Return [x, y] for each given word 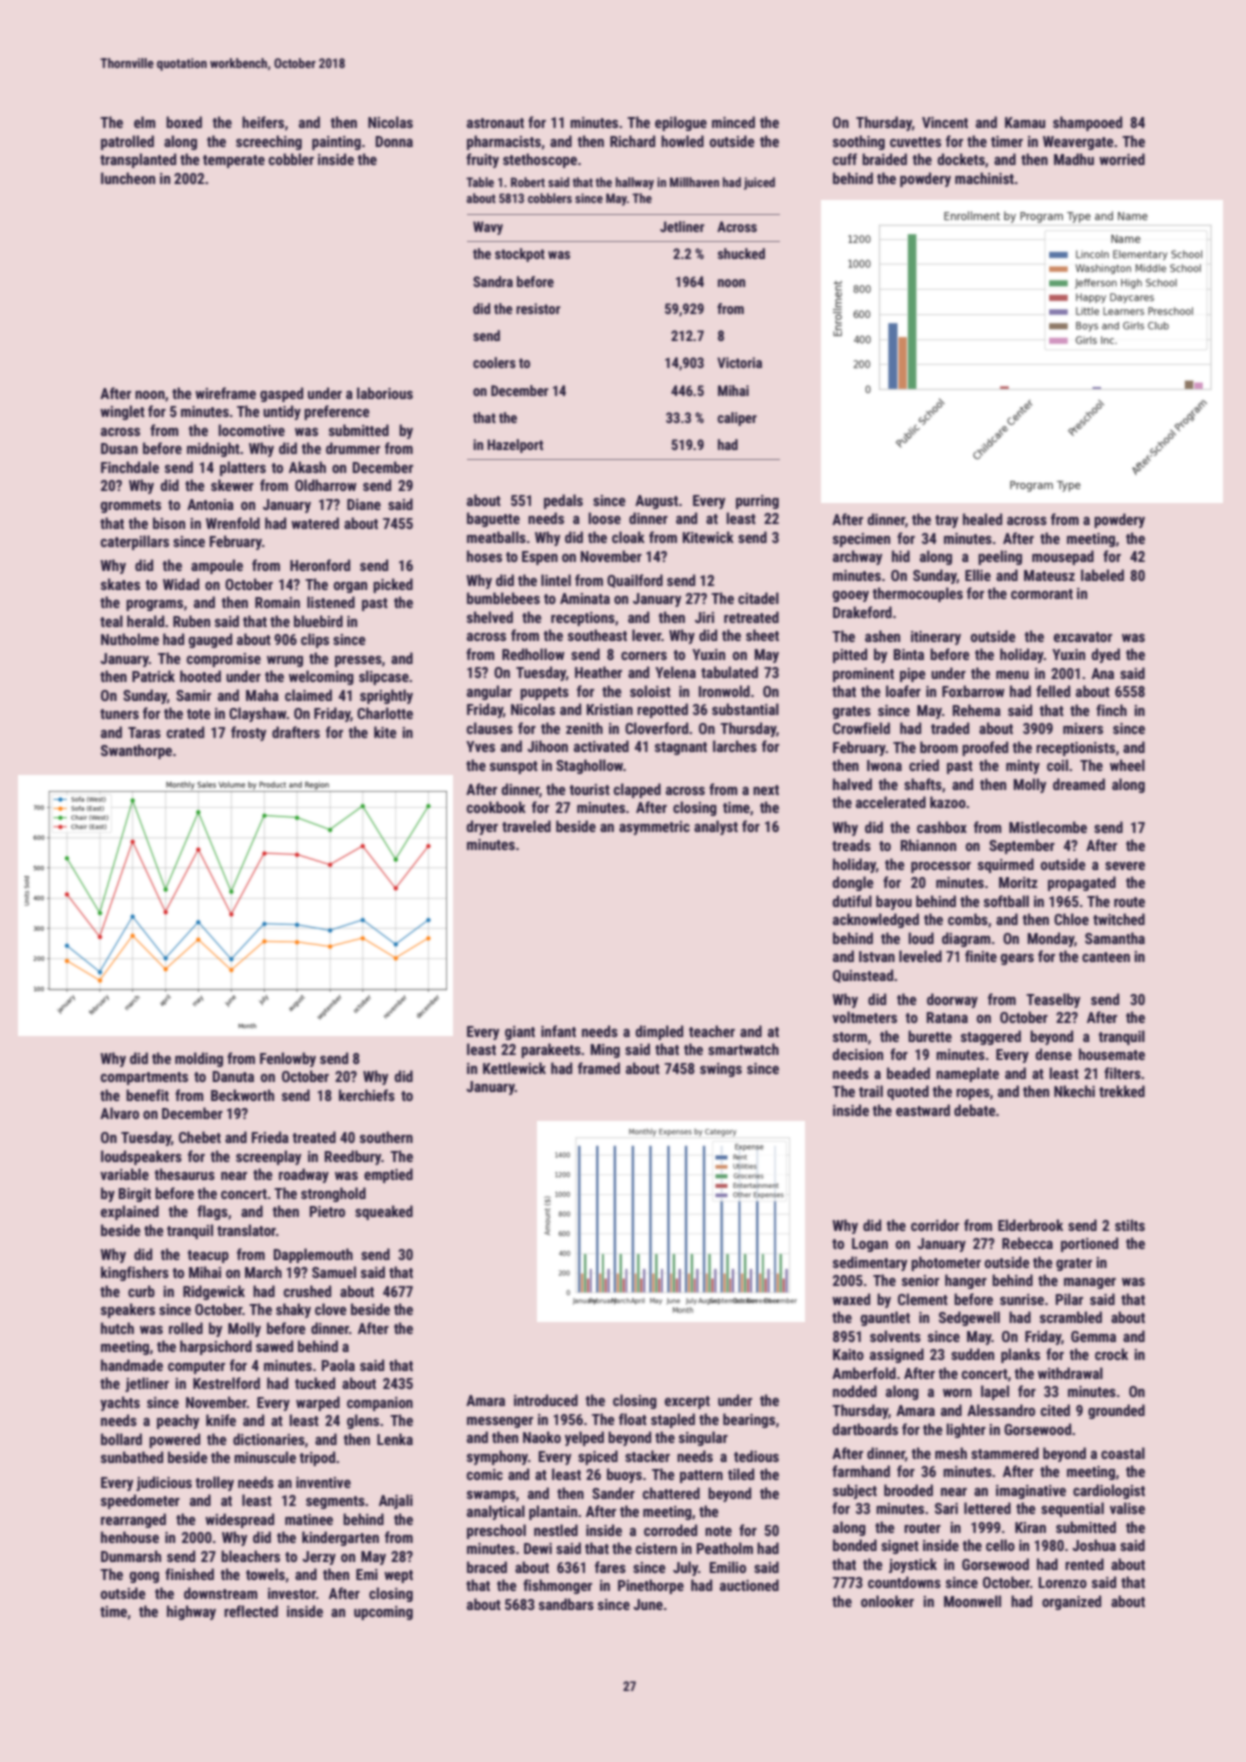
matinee [309, 1519]
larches [735, 746]
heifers [263, 122]
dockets [961, 159]
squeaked [384, 1212]
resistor [538, 308]
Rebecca [1027, 1243]
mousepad [1063, 557]
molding [199, 1059]
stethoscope [540, 160]
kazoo [948, 802]
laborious [385, 393]
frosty [248, 733]
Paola [338, 1365]
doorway [952, 1000]
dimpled [659, 1032]
